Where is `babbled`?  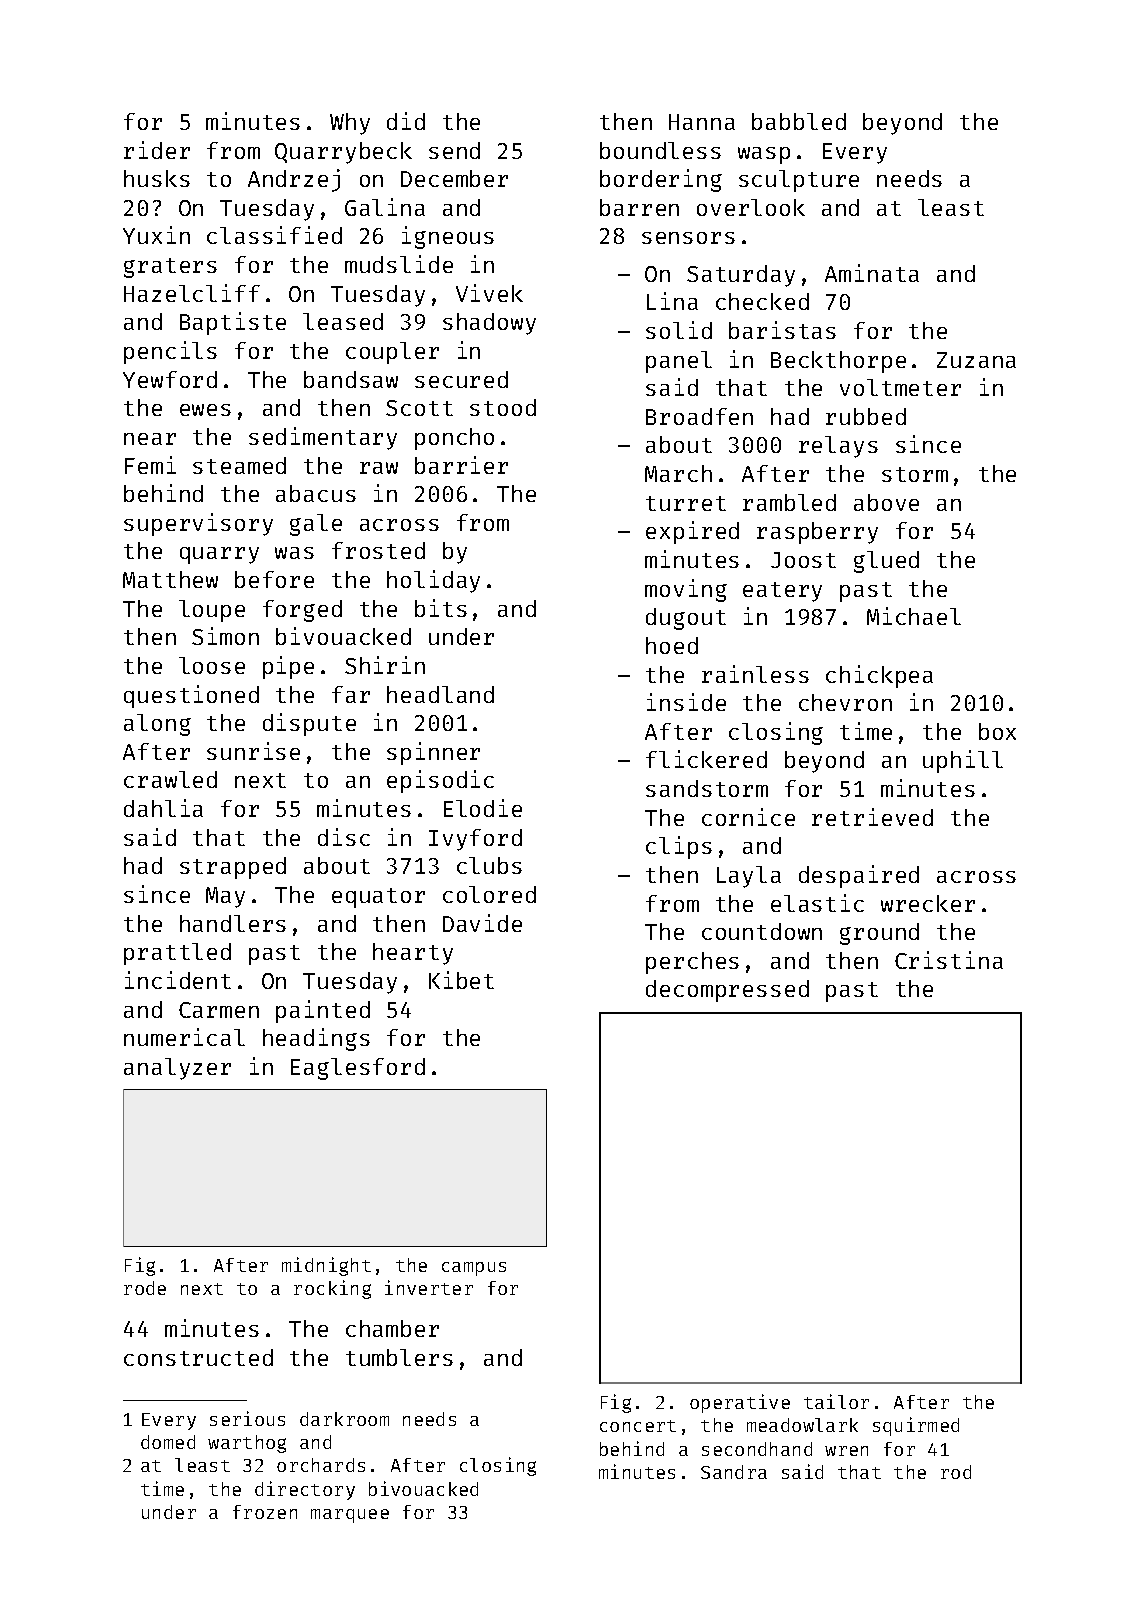 babbled is located at coordinates (799, 121).
